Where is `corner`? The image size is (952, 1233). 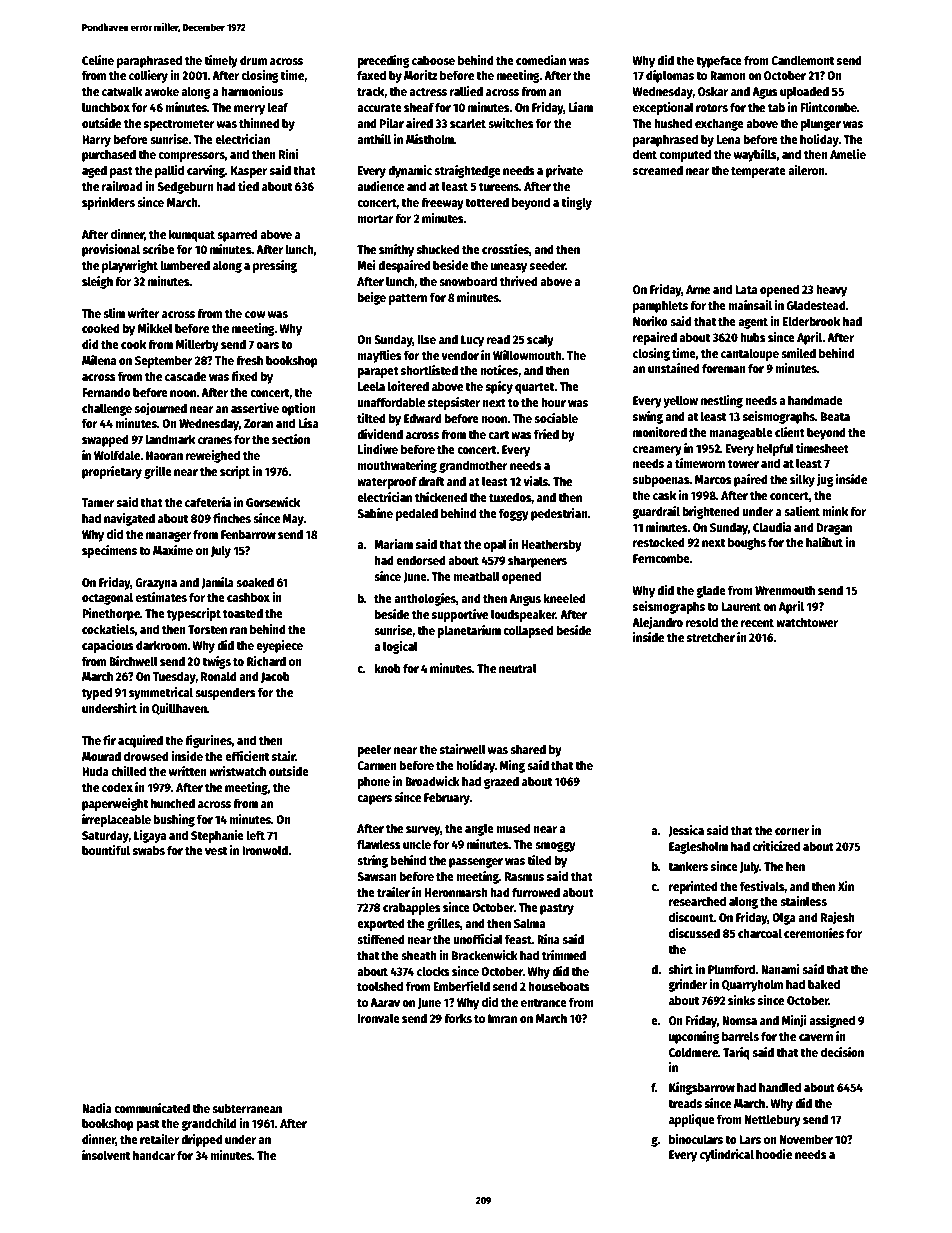 corner is located at coordinates (792, 831).
